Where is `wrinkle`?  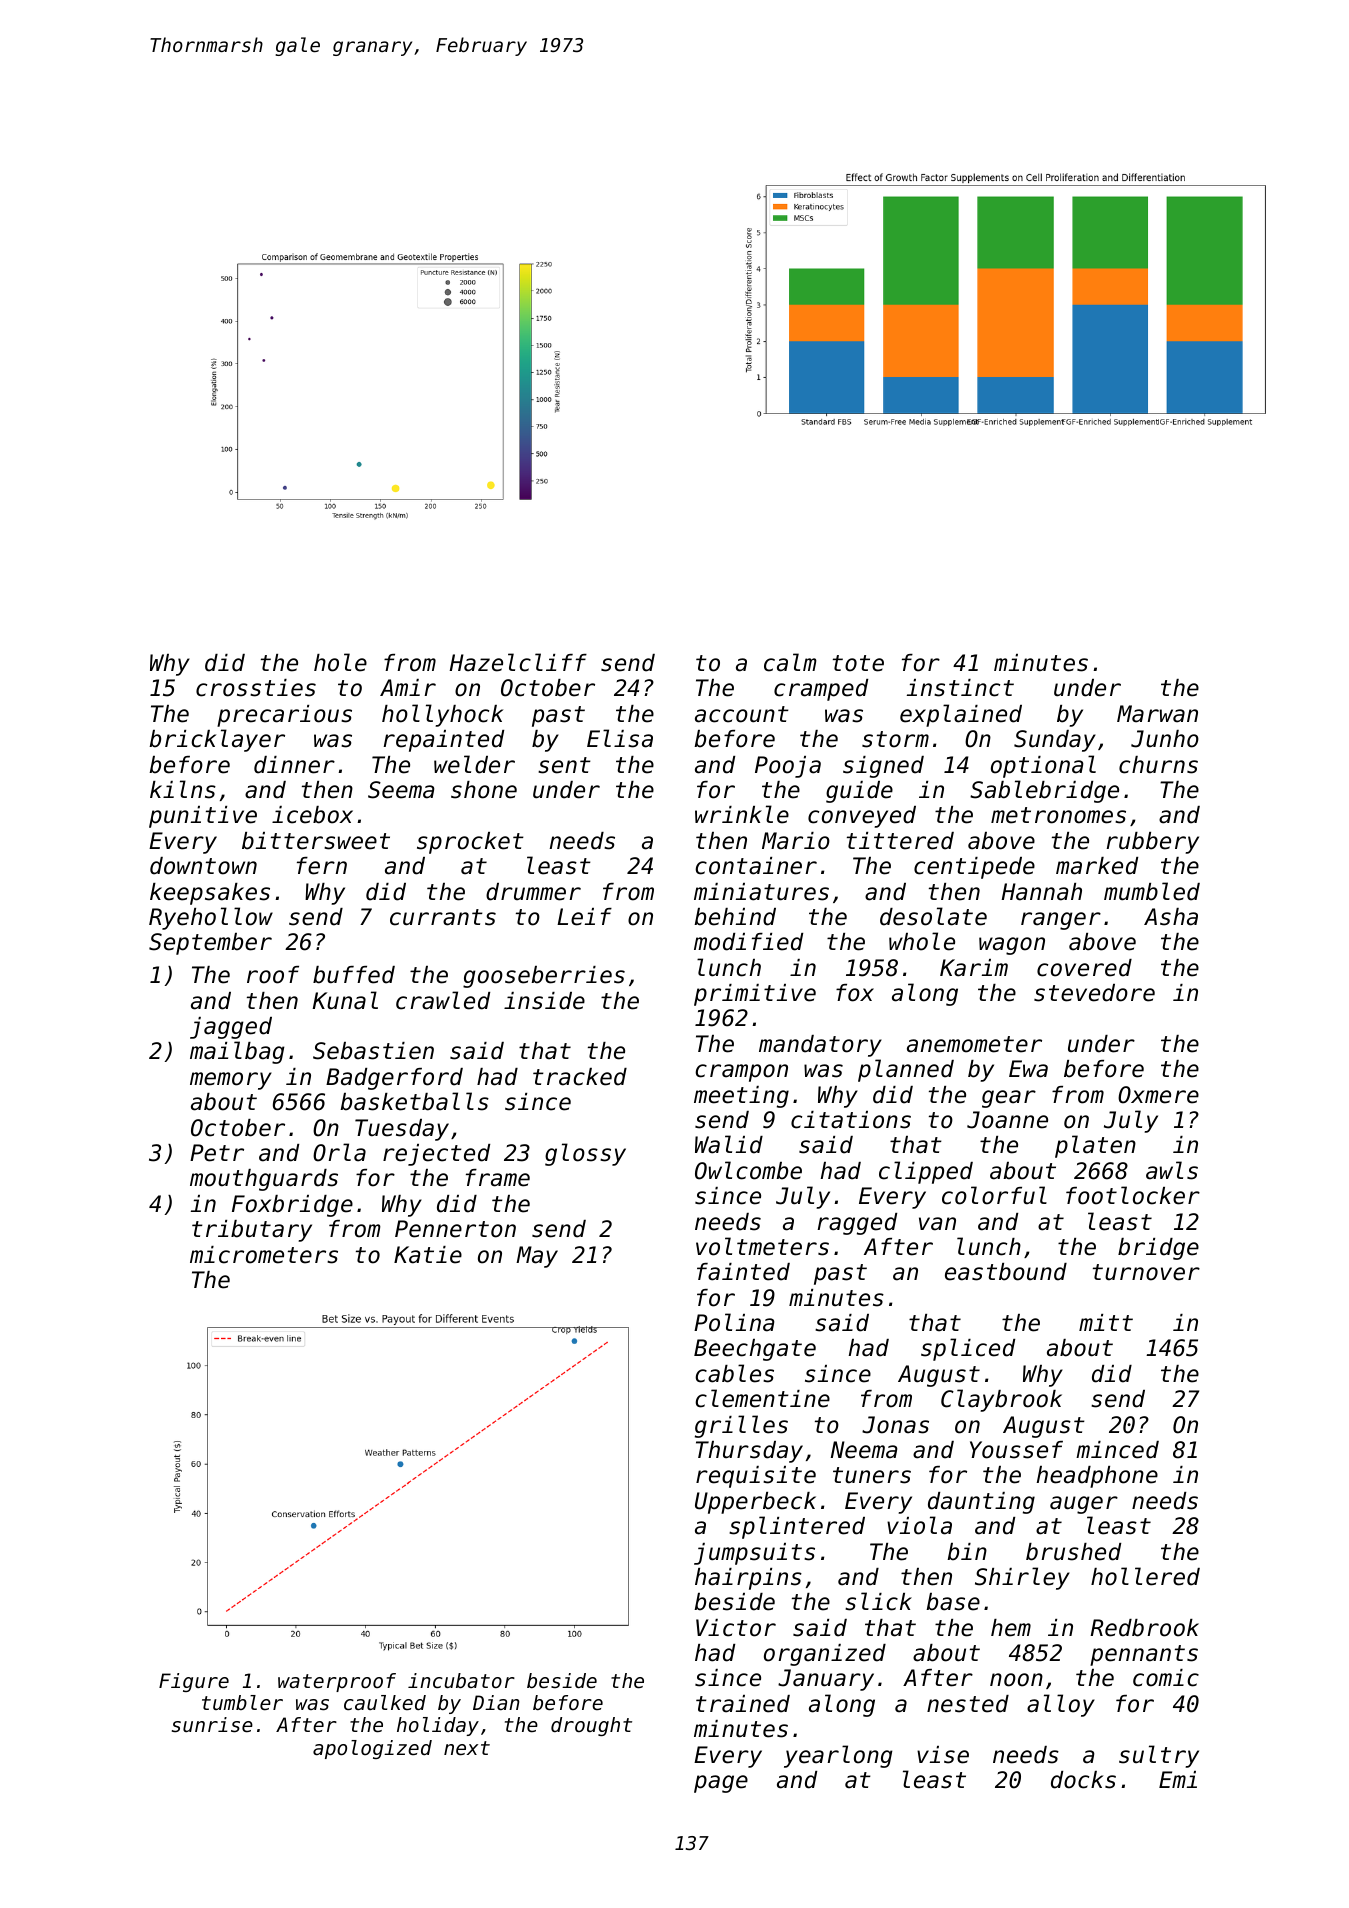
wrinkle is located at coordinates (742, 814).
